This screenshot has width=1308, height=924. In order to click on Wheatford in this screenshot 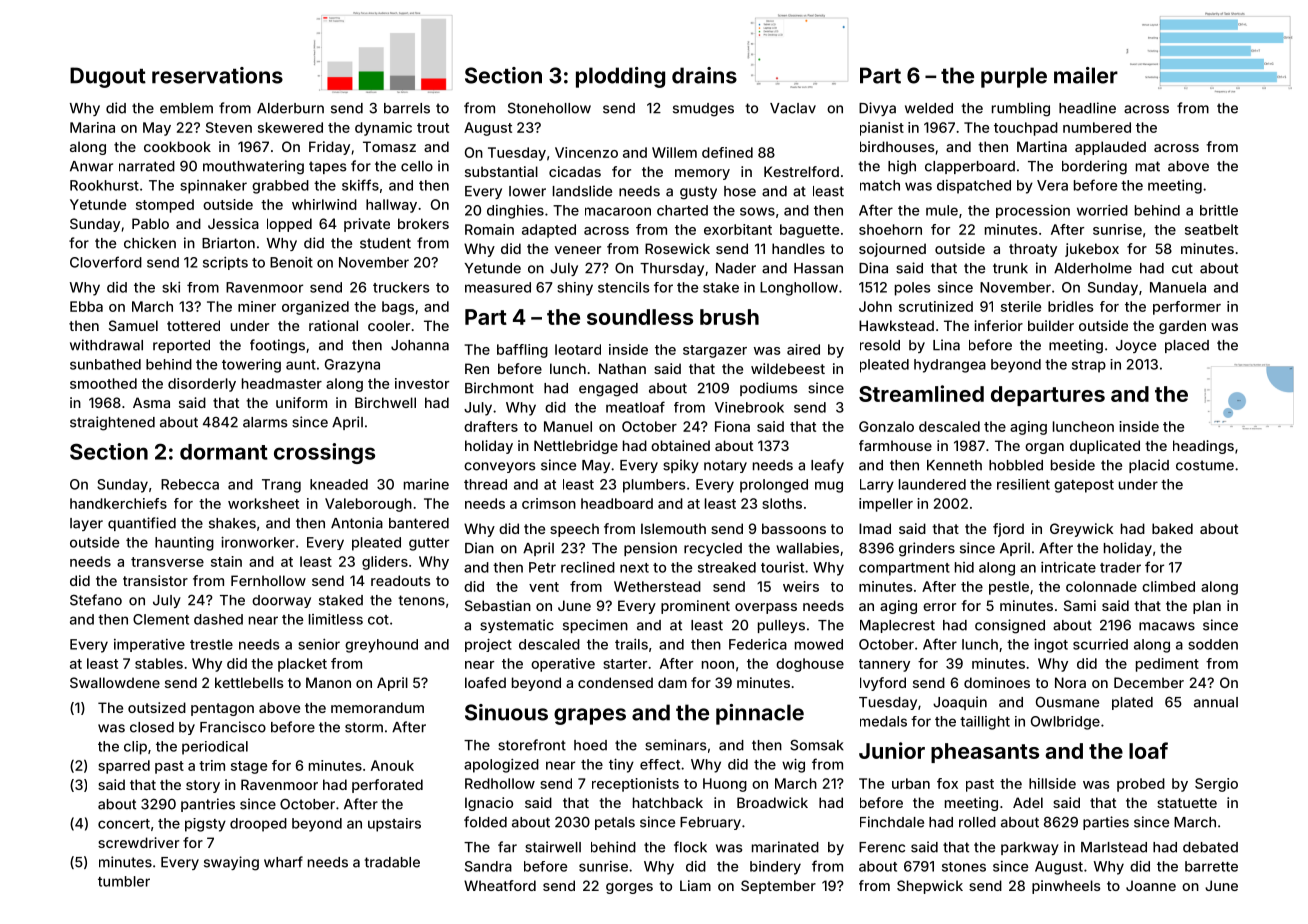, I will do `click(500, 885)`.
